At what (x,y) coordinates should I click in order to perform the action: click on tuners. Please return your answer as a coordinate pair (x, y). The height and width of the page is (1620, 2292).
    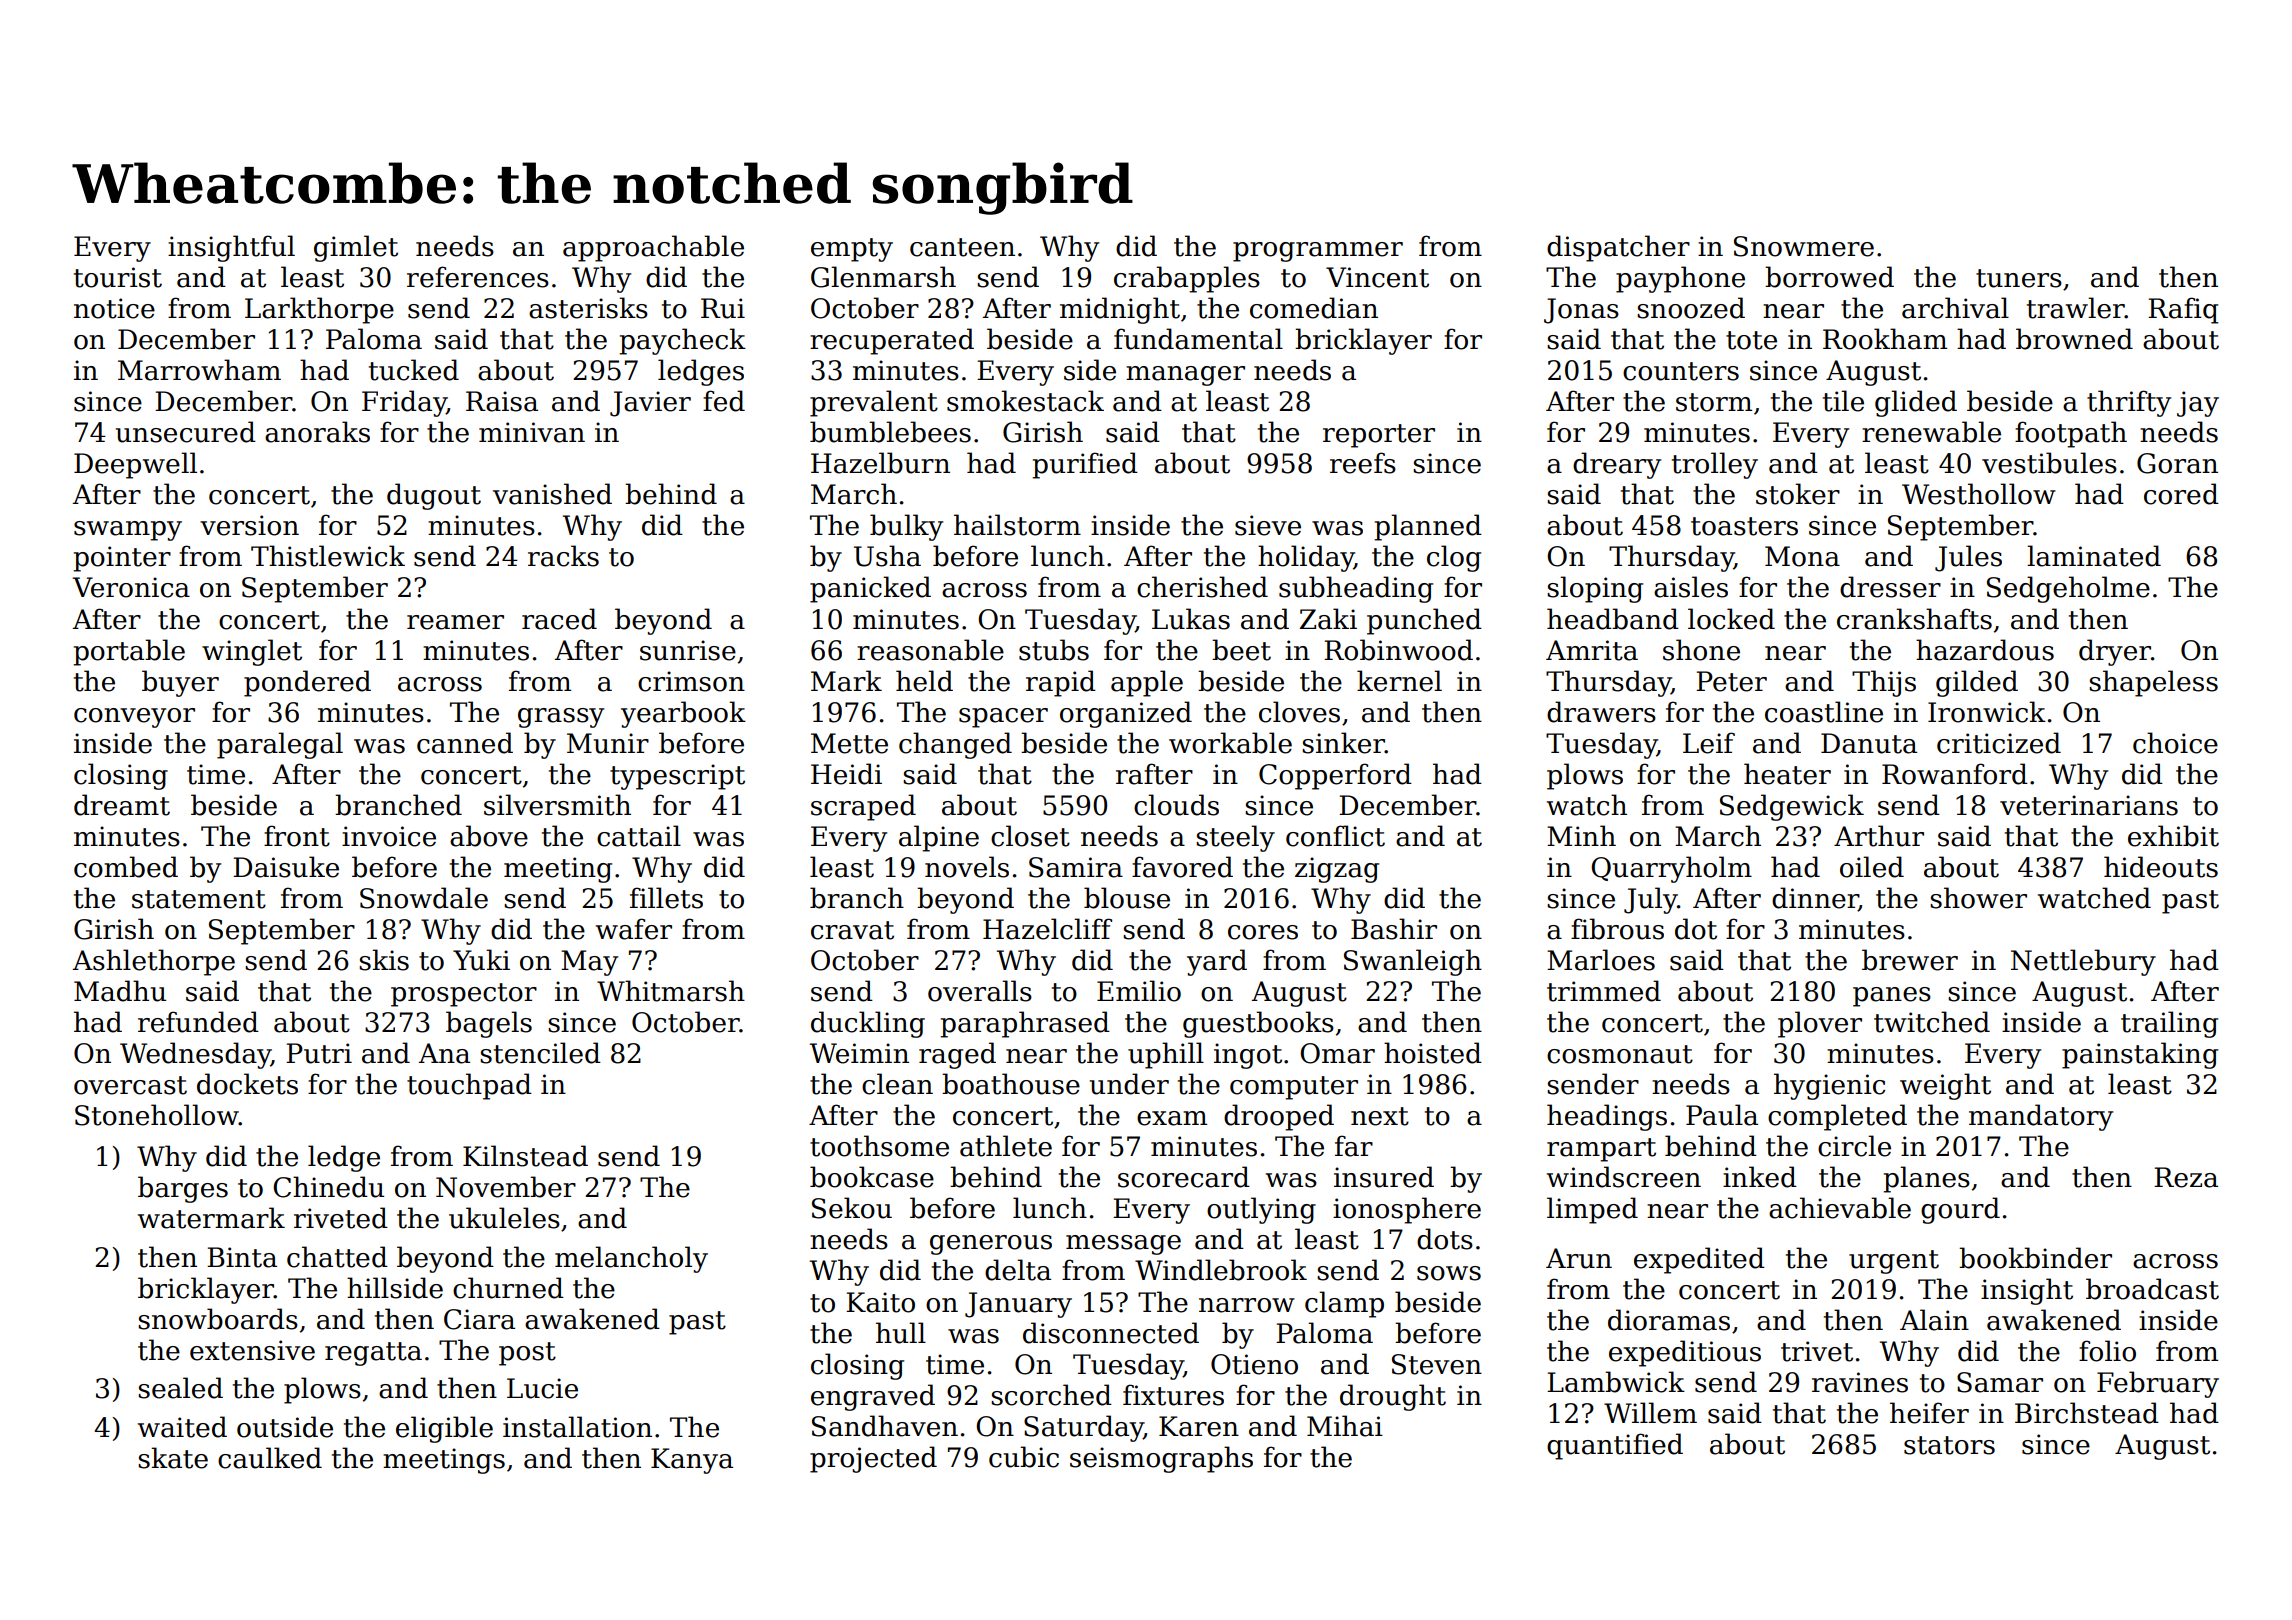
    Looking at the image, I should click on (2019, 278).
